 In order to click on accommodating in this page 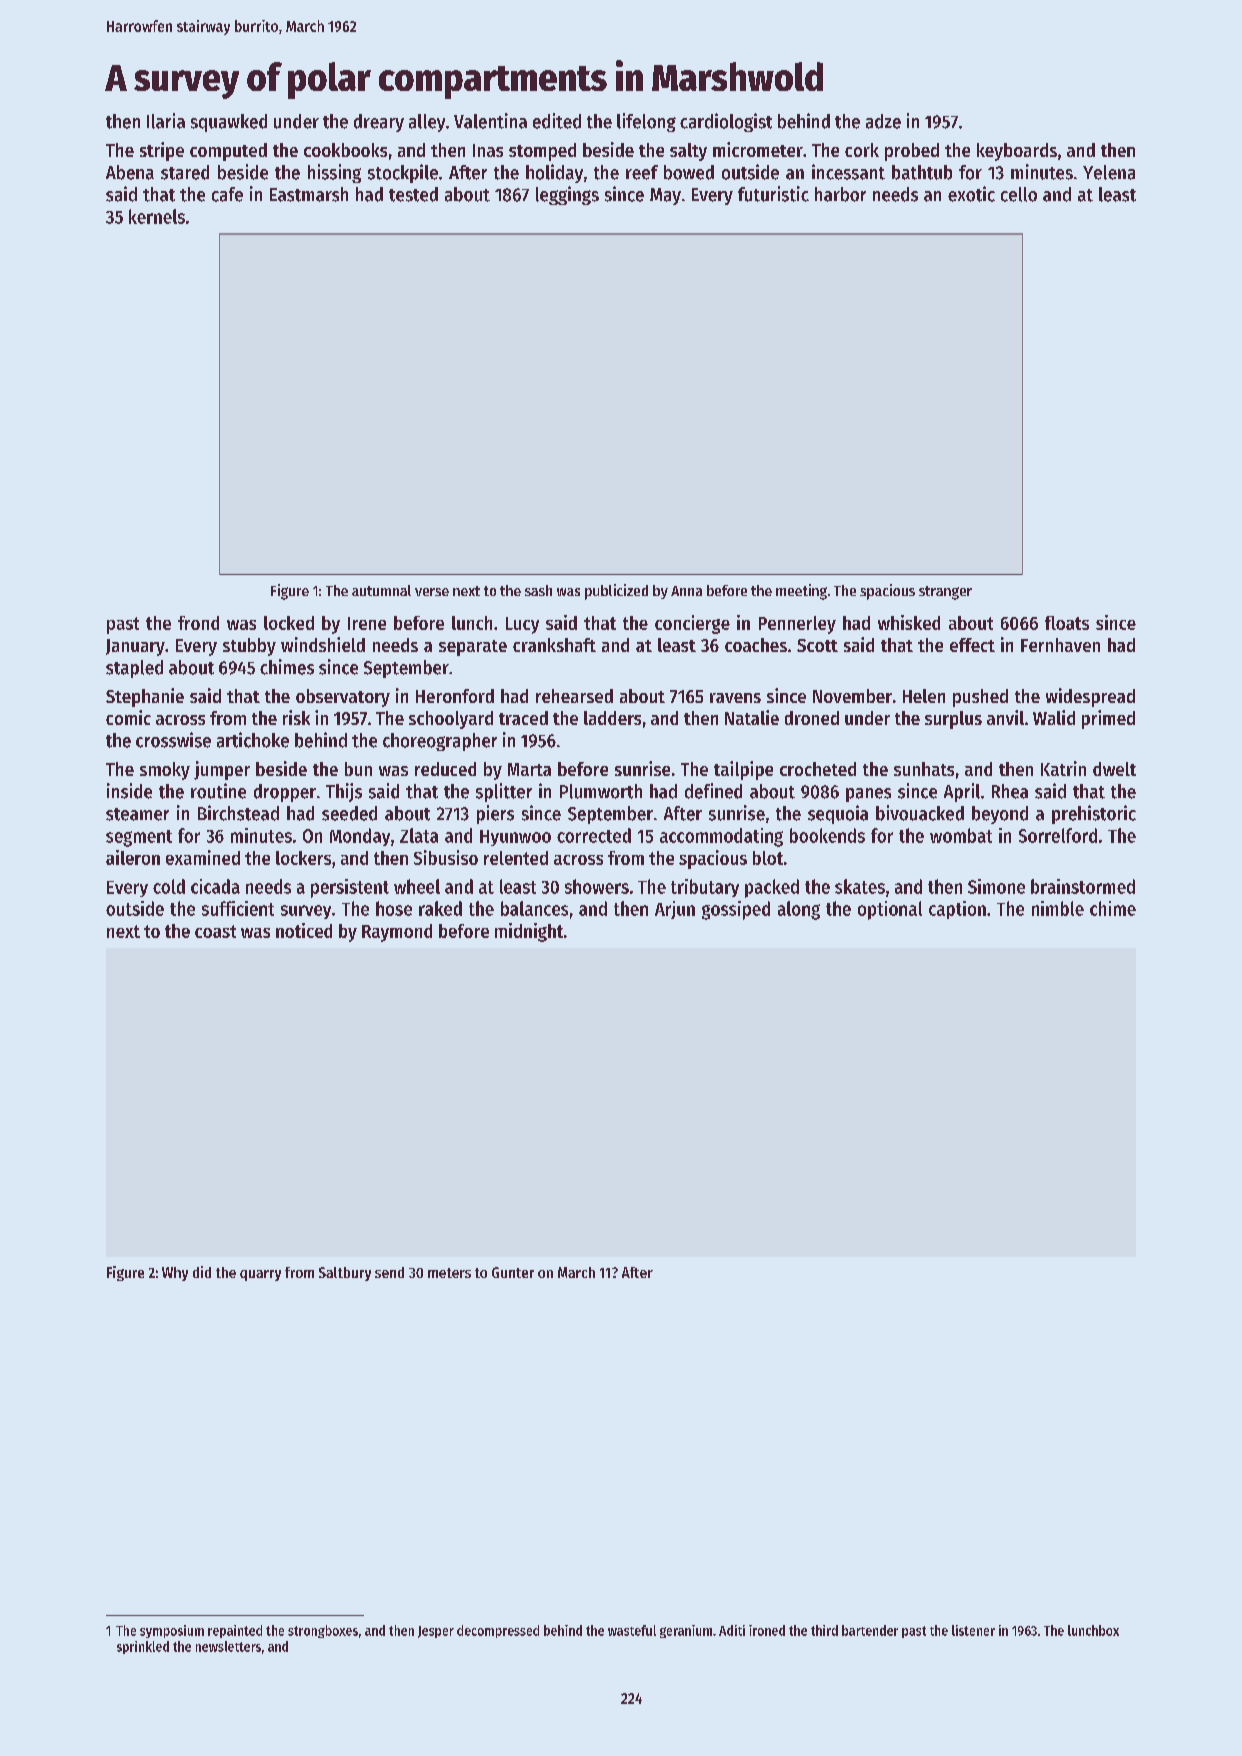, I will do `click(721, 837)`.
